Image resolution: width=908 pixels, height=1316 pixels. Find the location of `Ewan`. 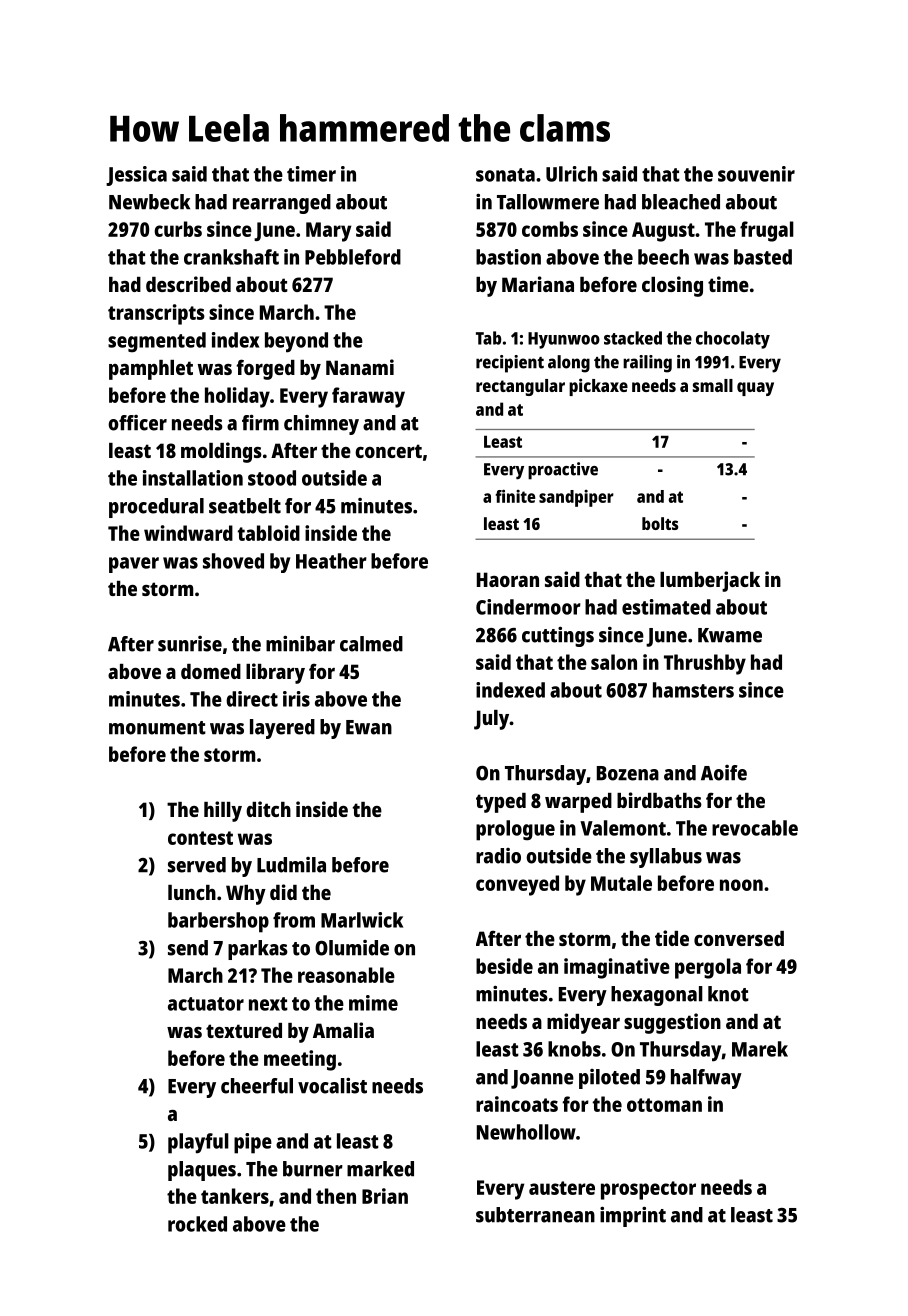

Ewan is located at coordinates (369, 727).
